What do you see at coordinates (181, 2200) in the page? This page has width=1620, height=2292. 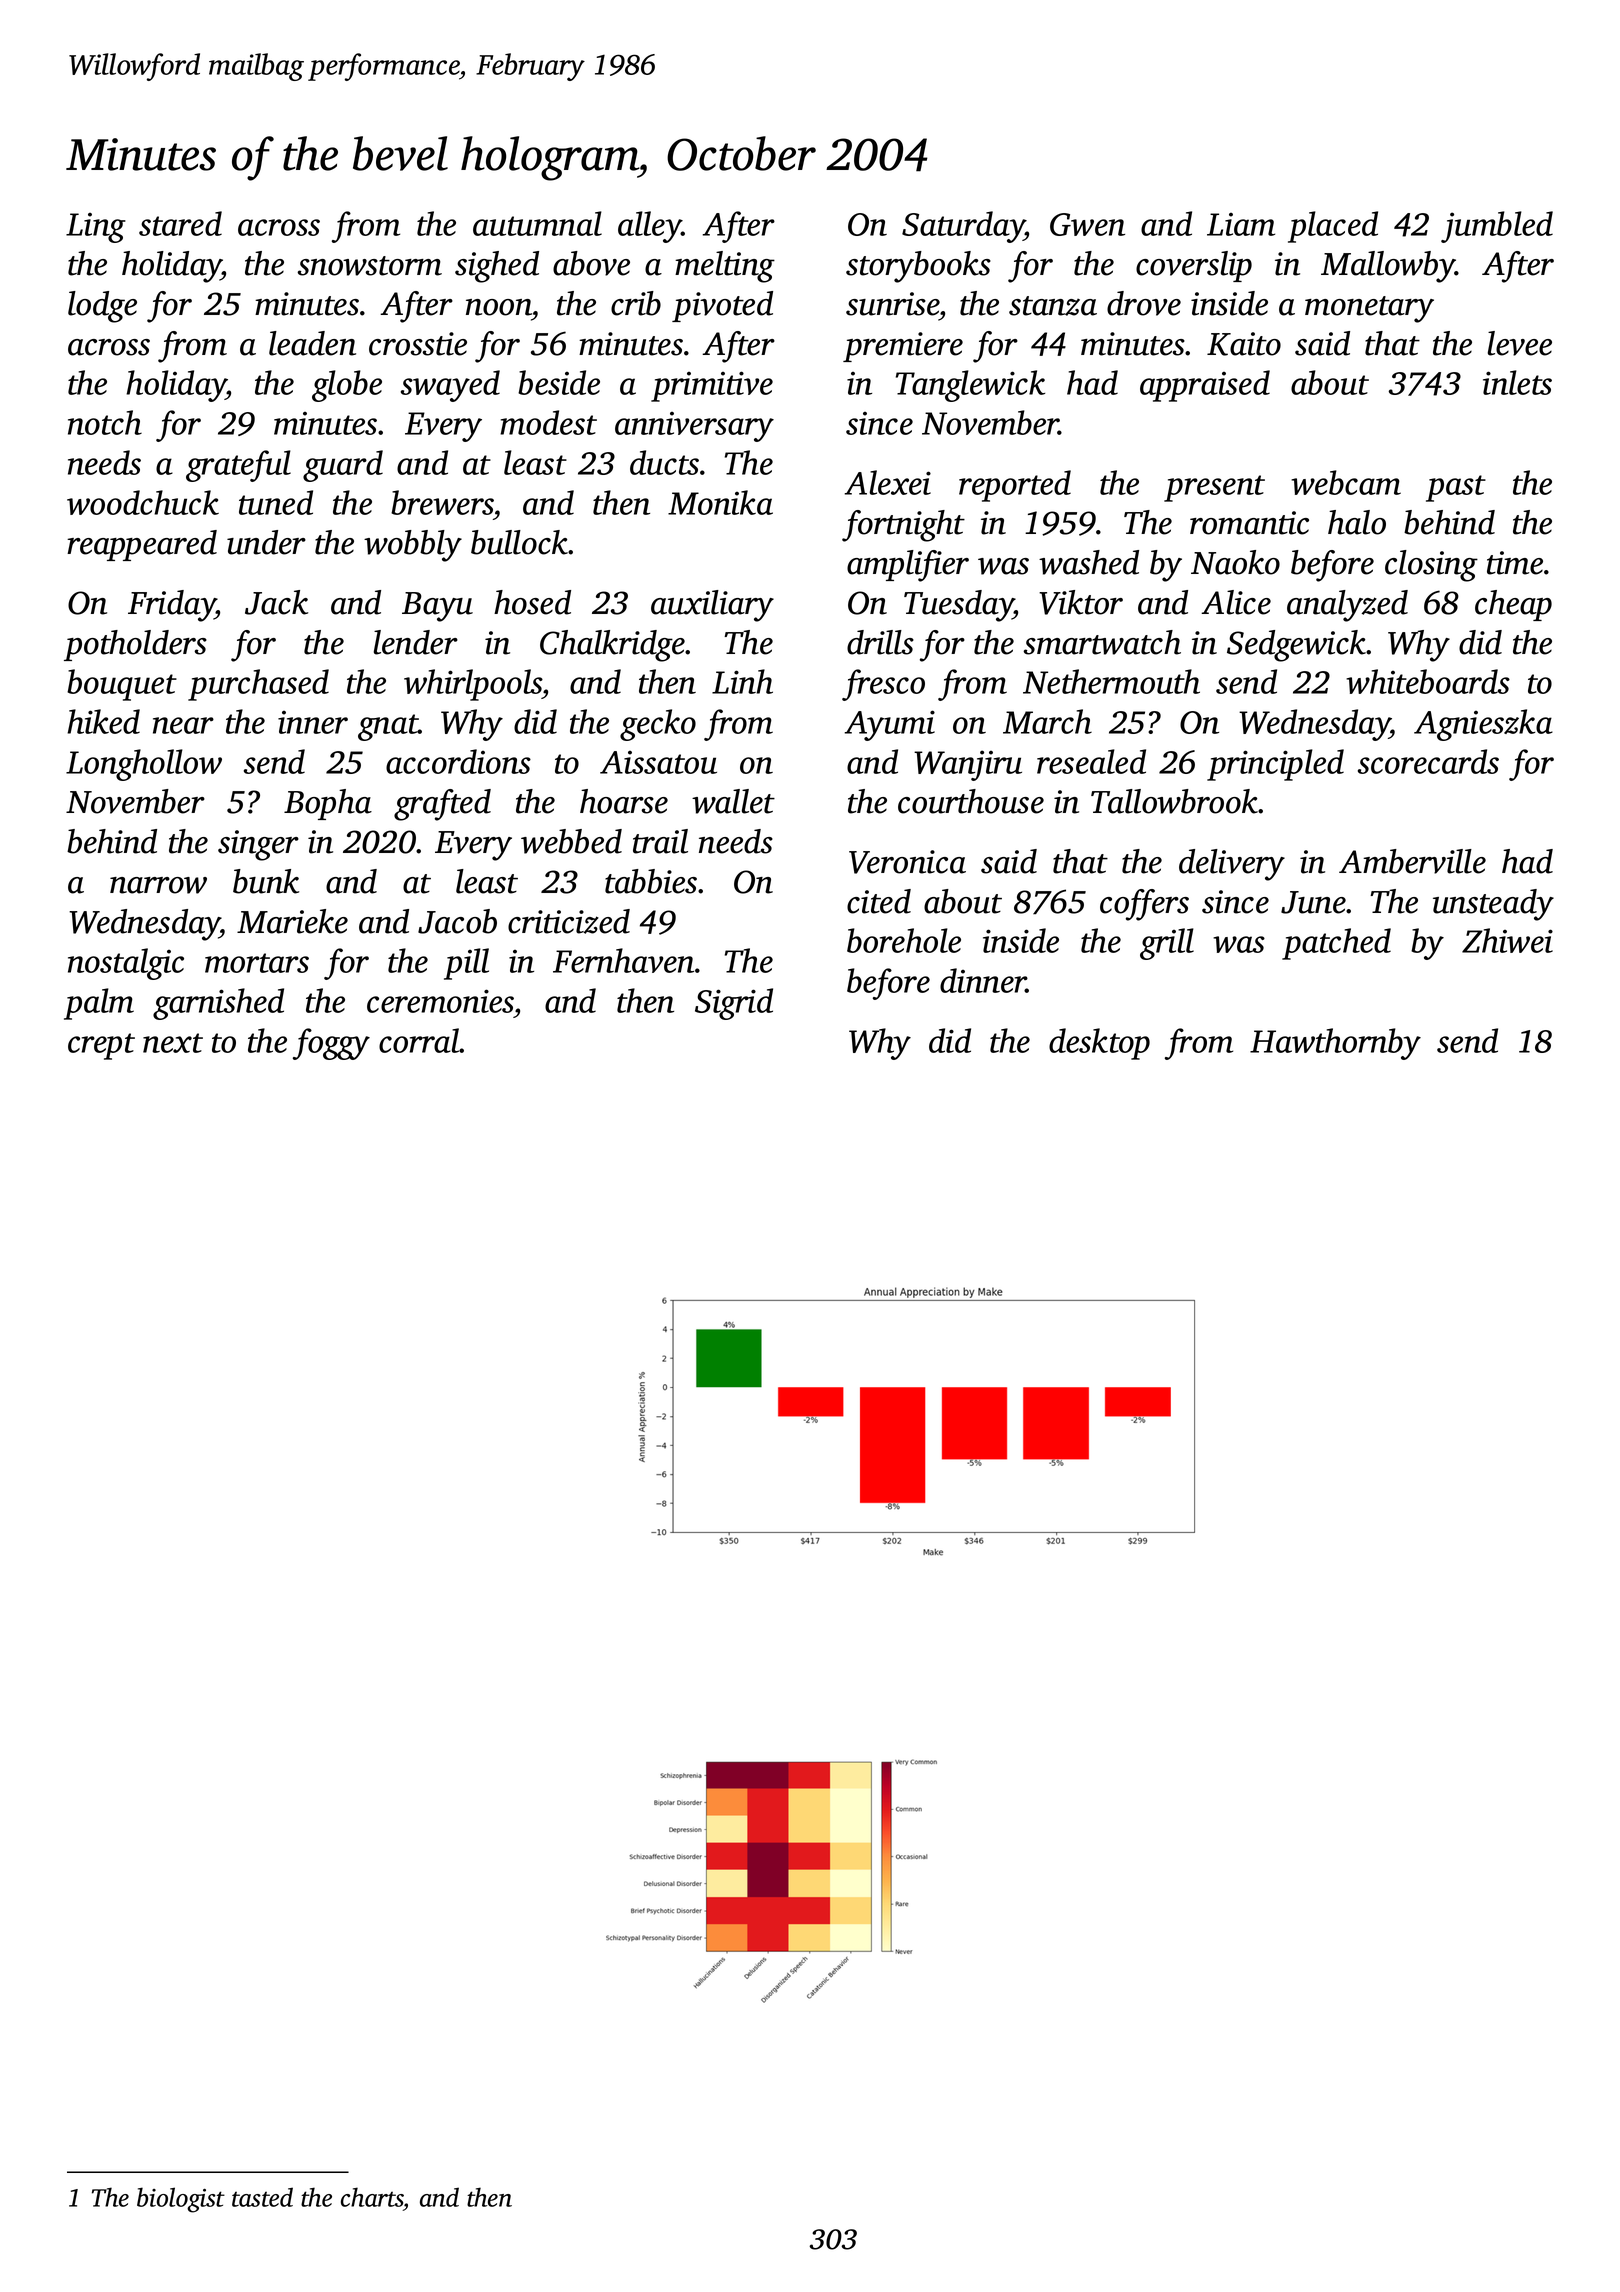 I see `biologist` at bounding box center [181, 2200].
